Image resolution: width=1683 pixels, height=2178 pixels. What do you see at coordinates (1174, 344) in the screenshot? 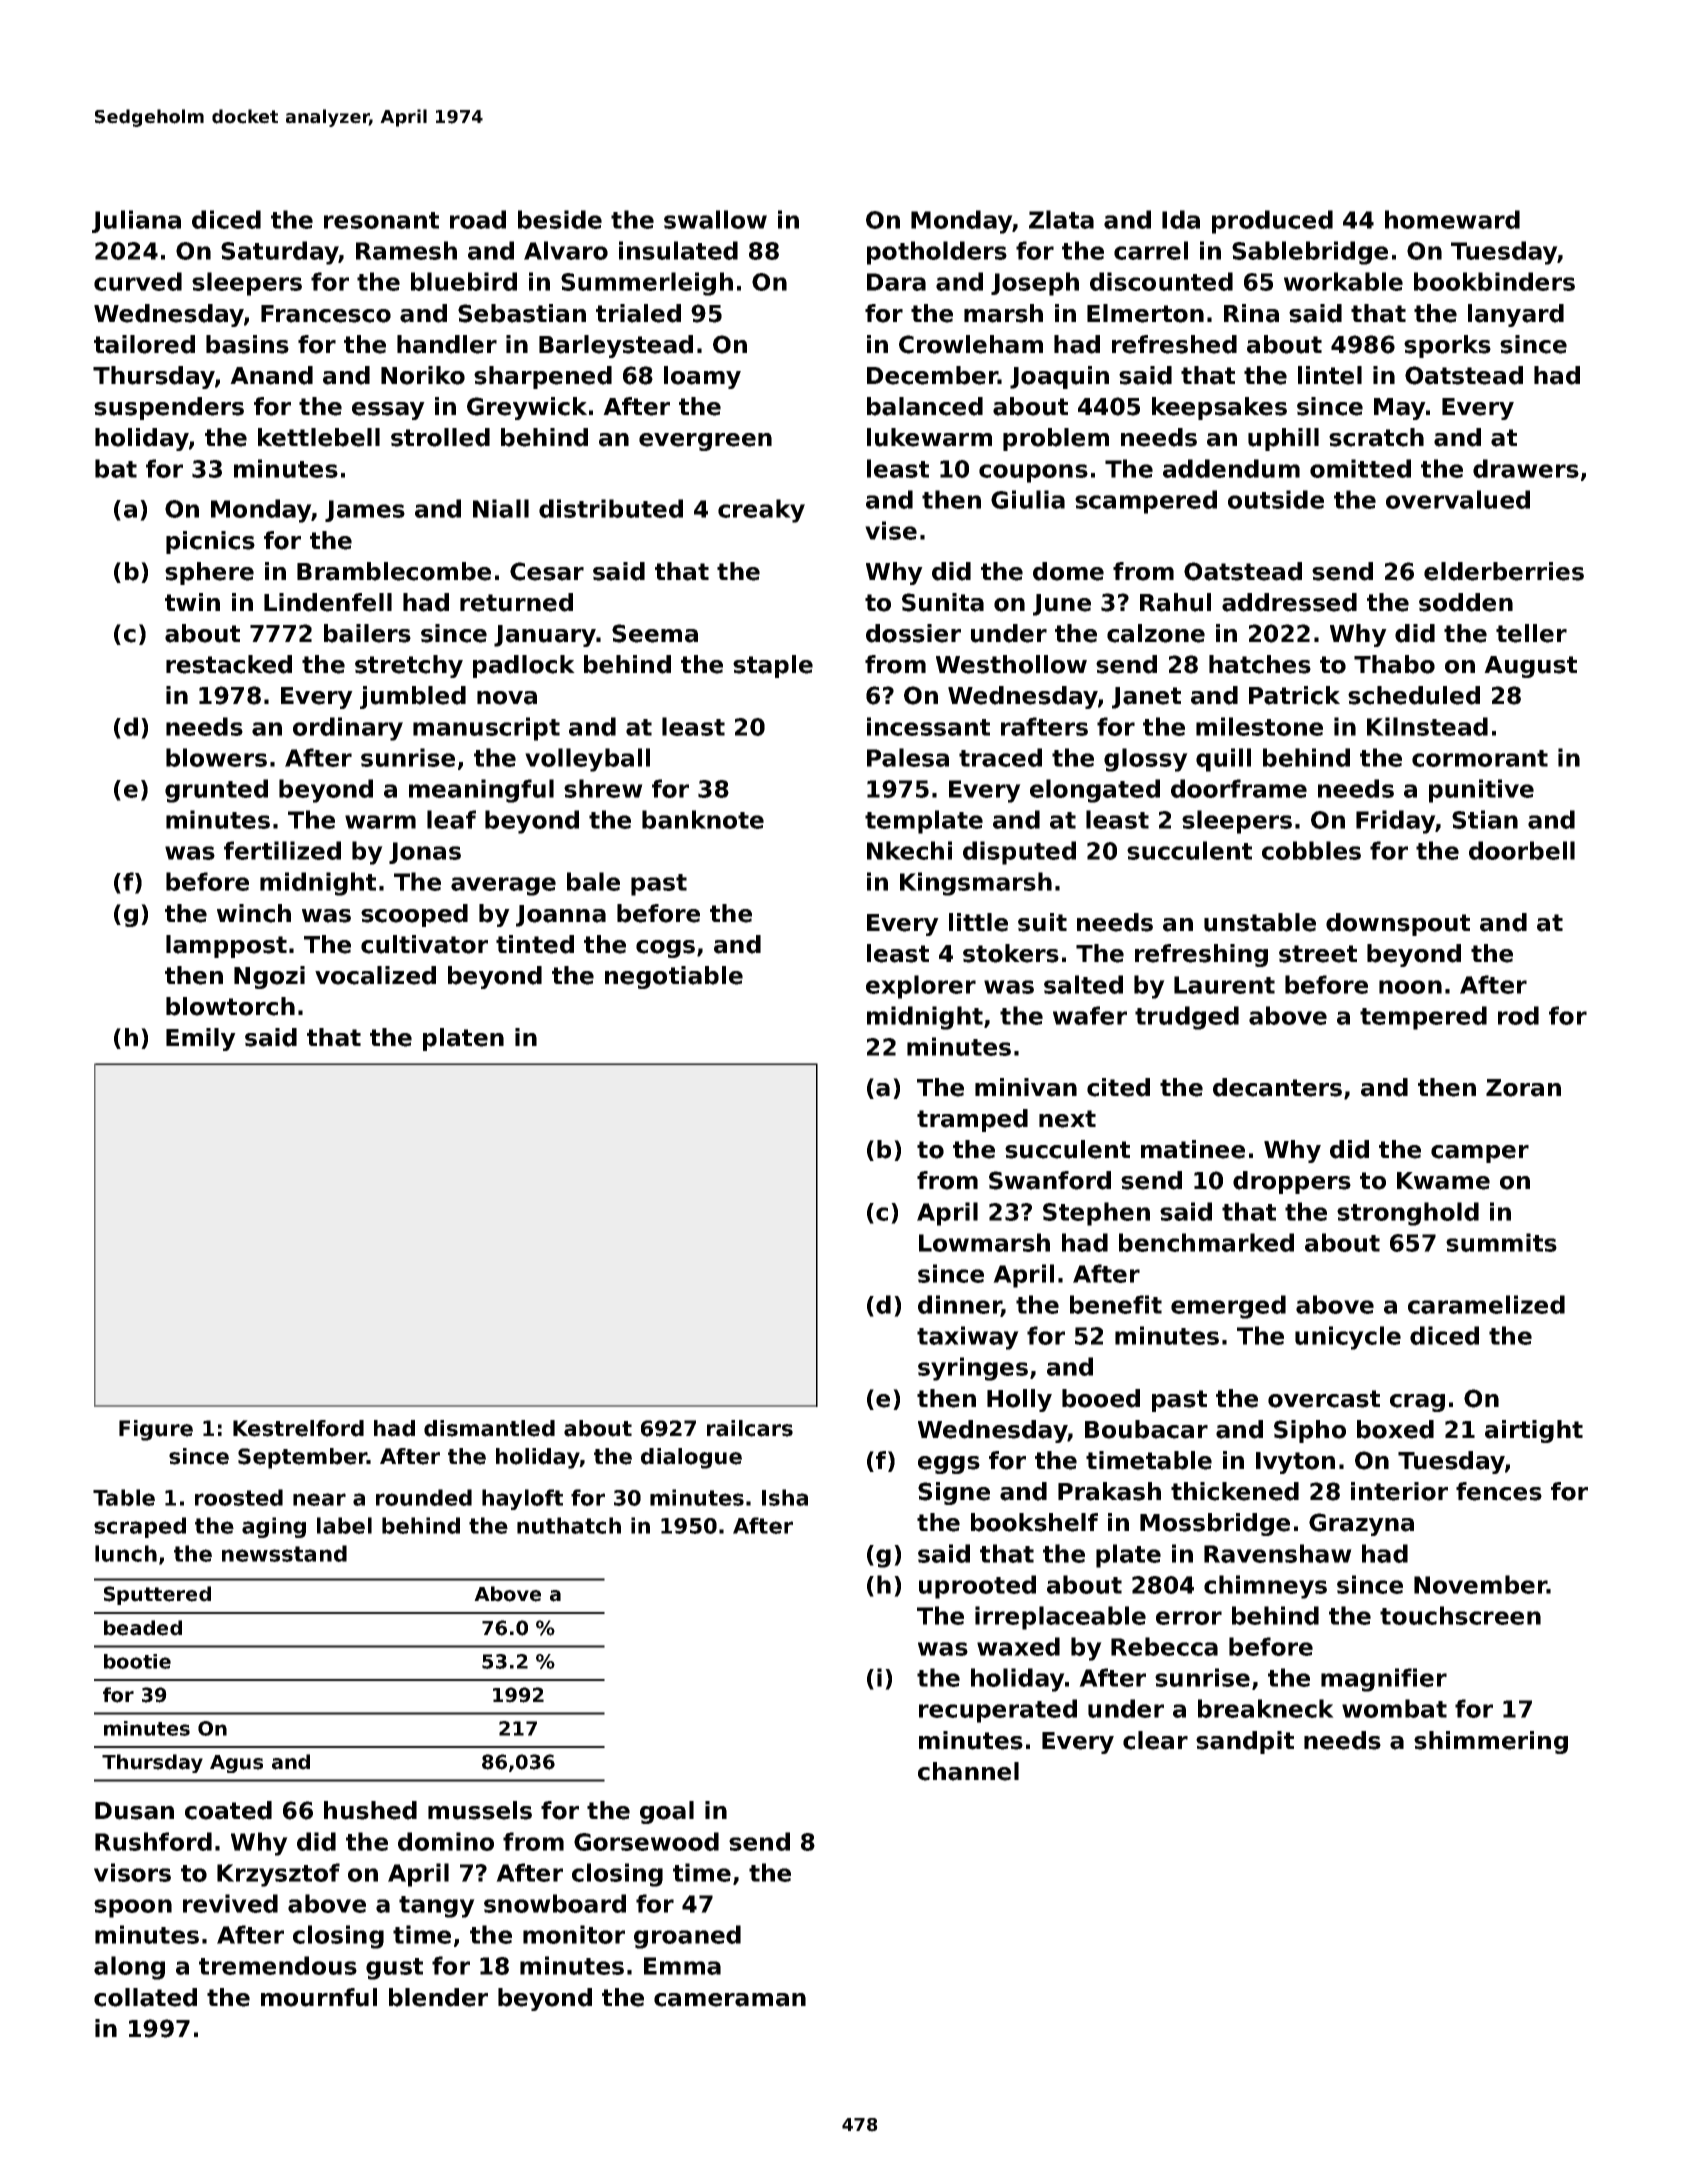
I see `refreshed` at bounding box center [1174, 344].
